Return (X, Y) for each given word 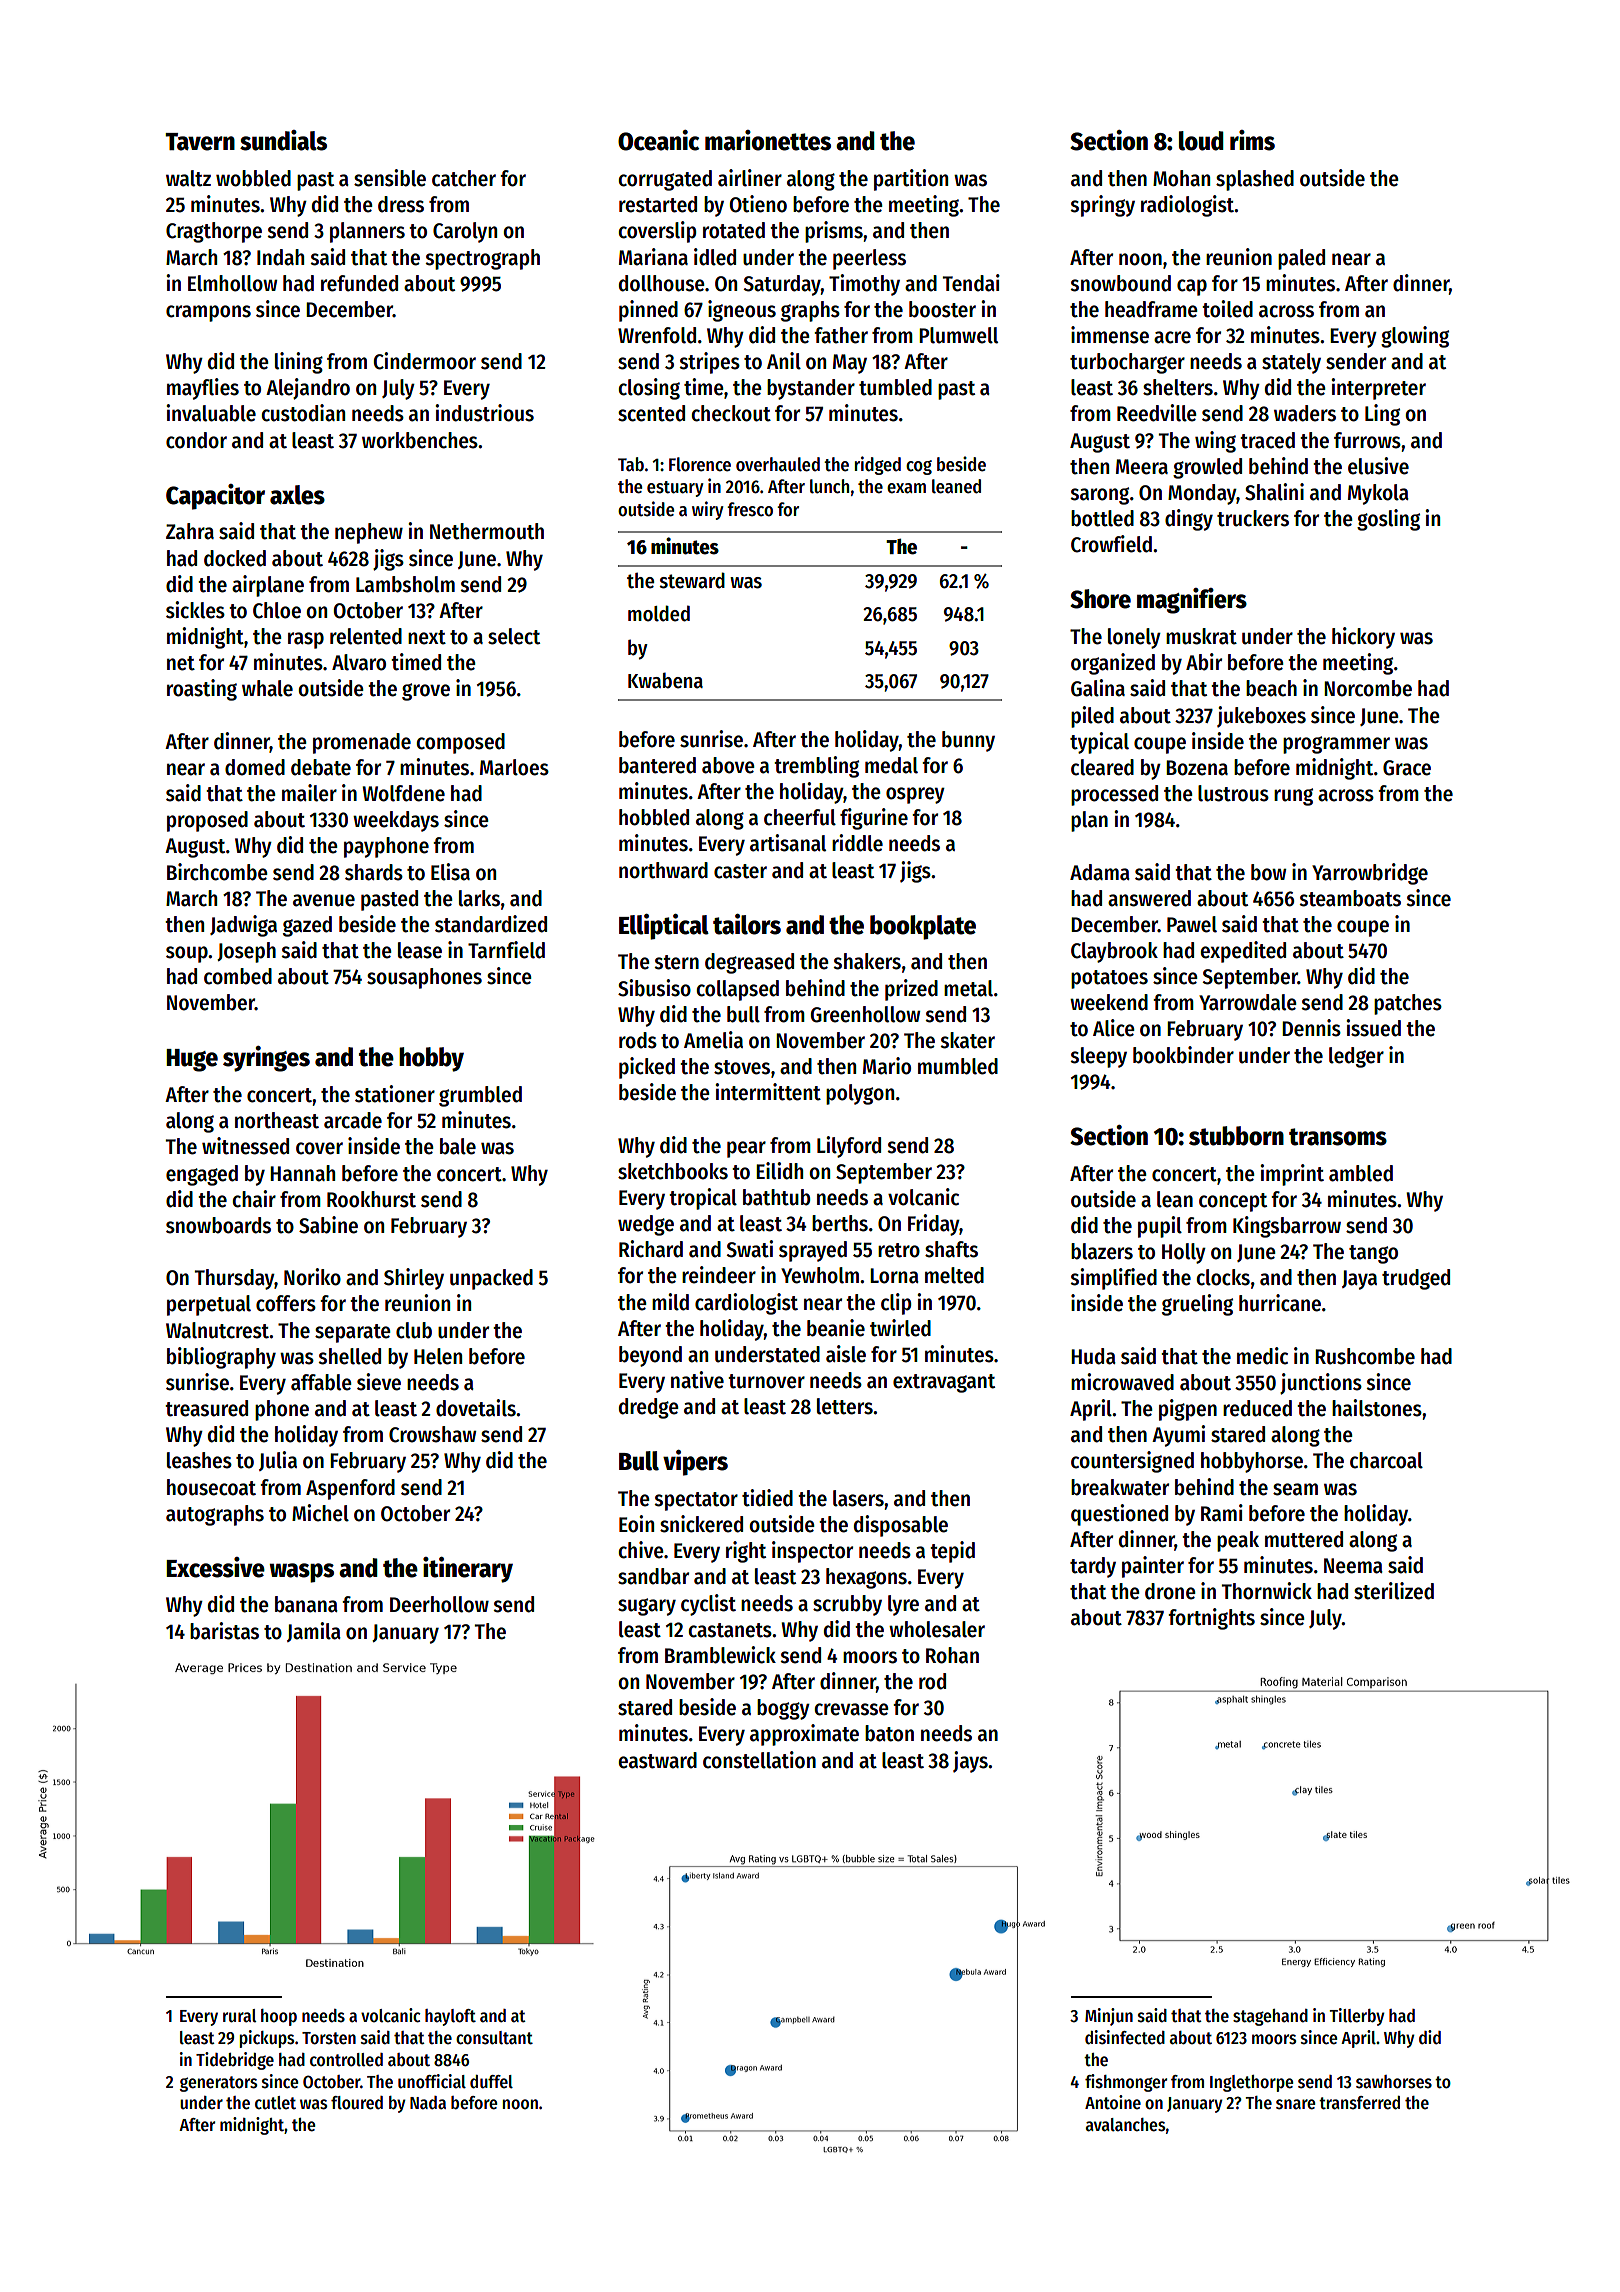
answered (1149, 898)
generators (218, 2084)
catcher (464, 178)
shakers (867, 961)
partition (911, 180)
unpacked (491, 1279)
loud (1201, 141)
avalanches (1125, 2125)
